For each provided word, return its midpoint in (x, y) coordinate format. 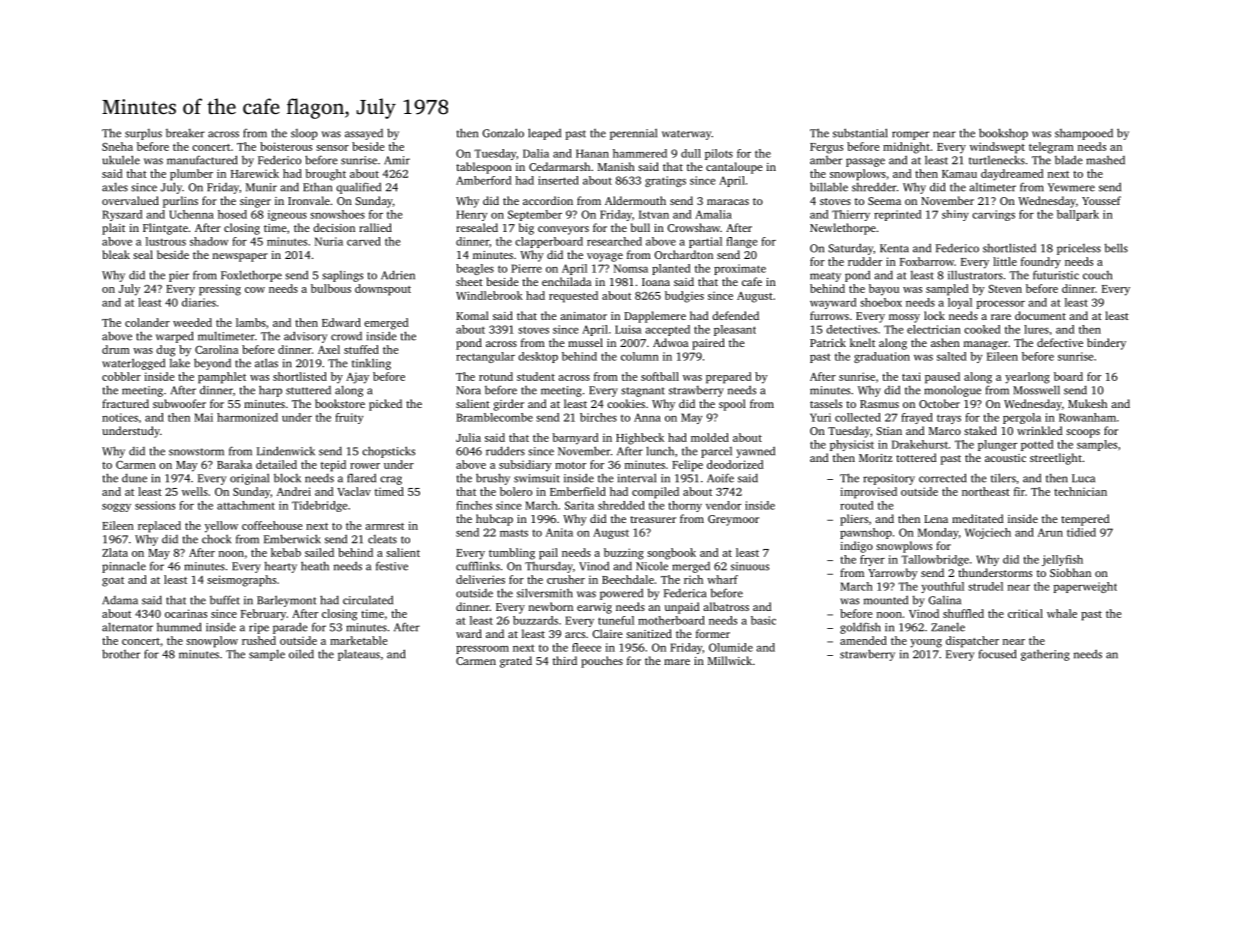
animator (583, 316)
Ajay (357, 378)
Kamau (959, 174)
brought (325, 175)
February (263, 615)
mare (677, 662)
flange (741, 242)
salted (951, 356)
